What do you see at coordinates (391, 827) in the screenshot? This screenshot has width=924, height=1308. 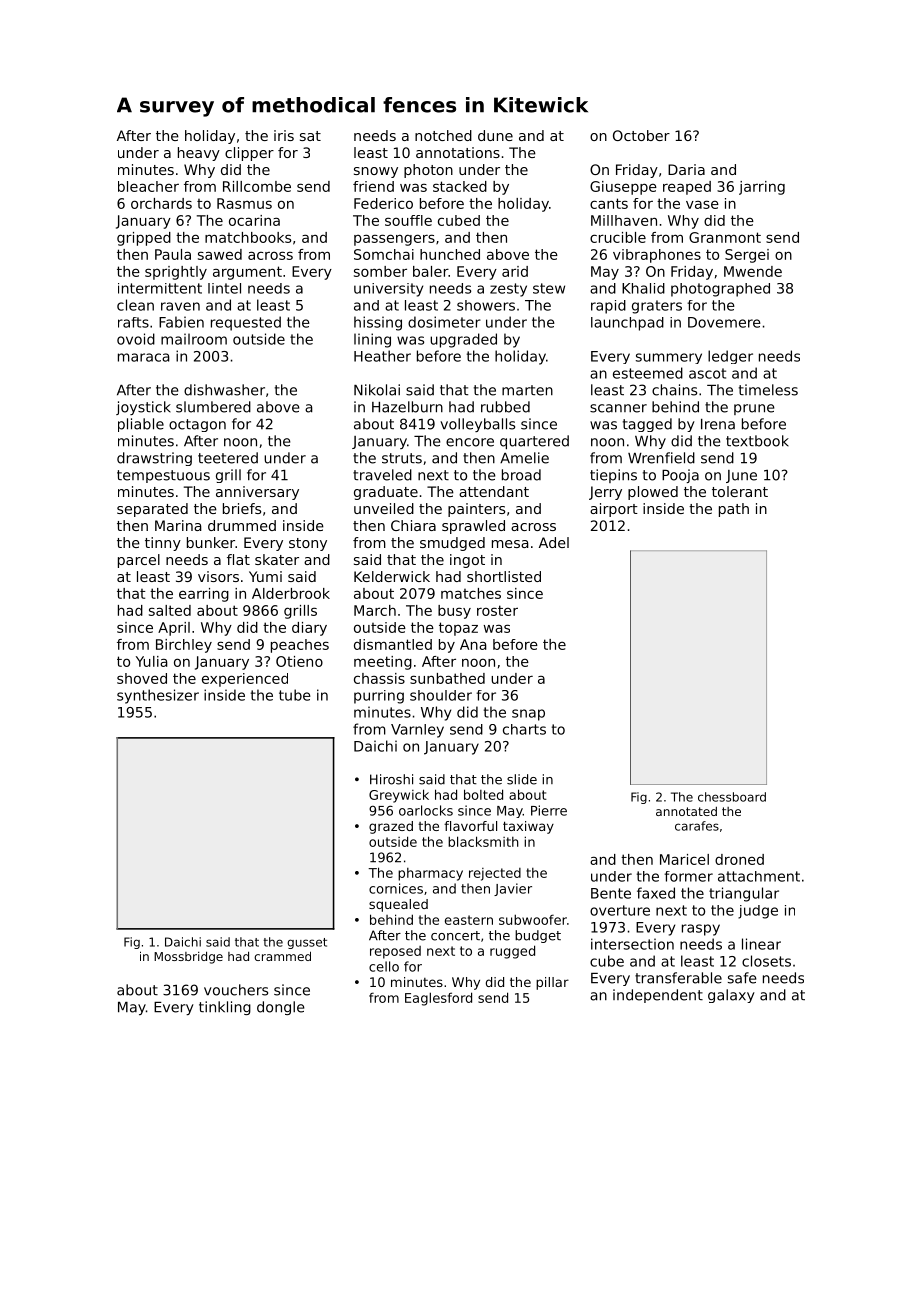 I see `grazed` at bounding box center [391, 827].
